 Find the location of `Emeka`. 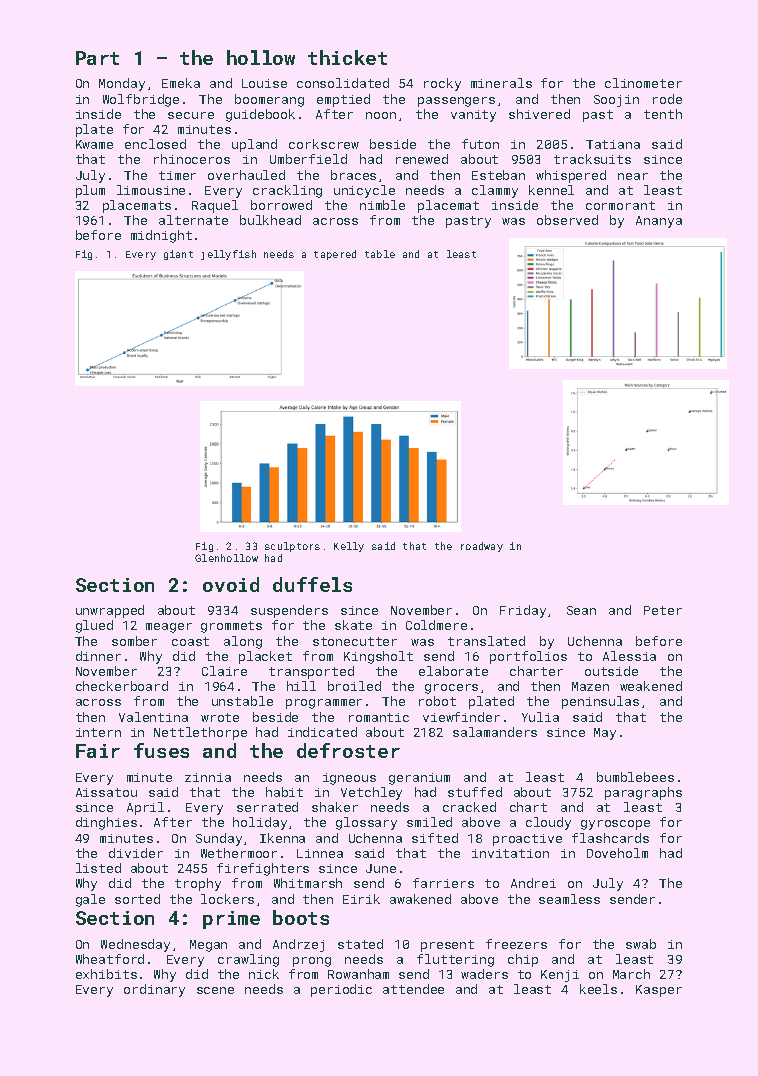

Emeka is located at coordinates (181, 83).
